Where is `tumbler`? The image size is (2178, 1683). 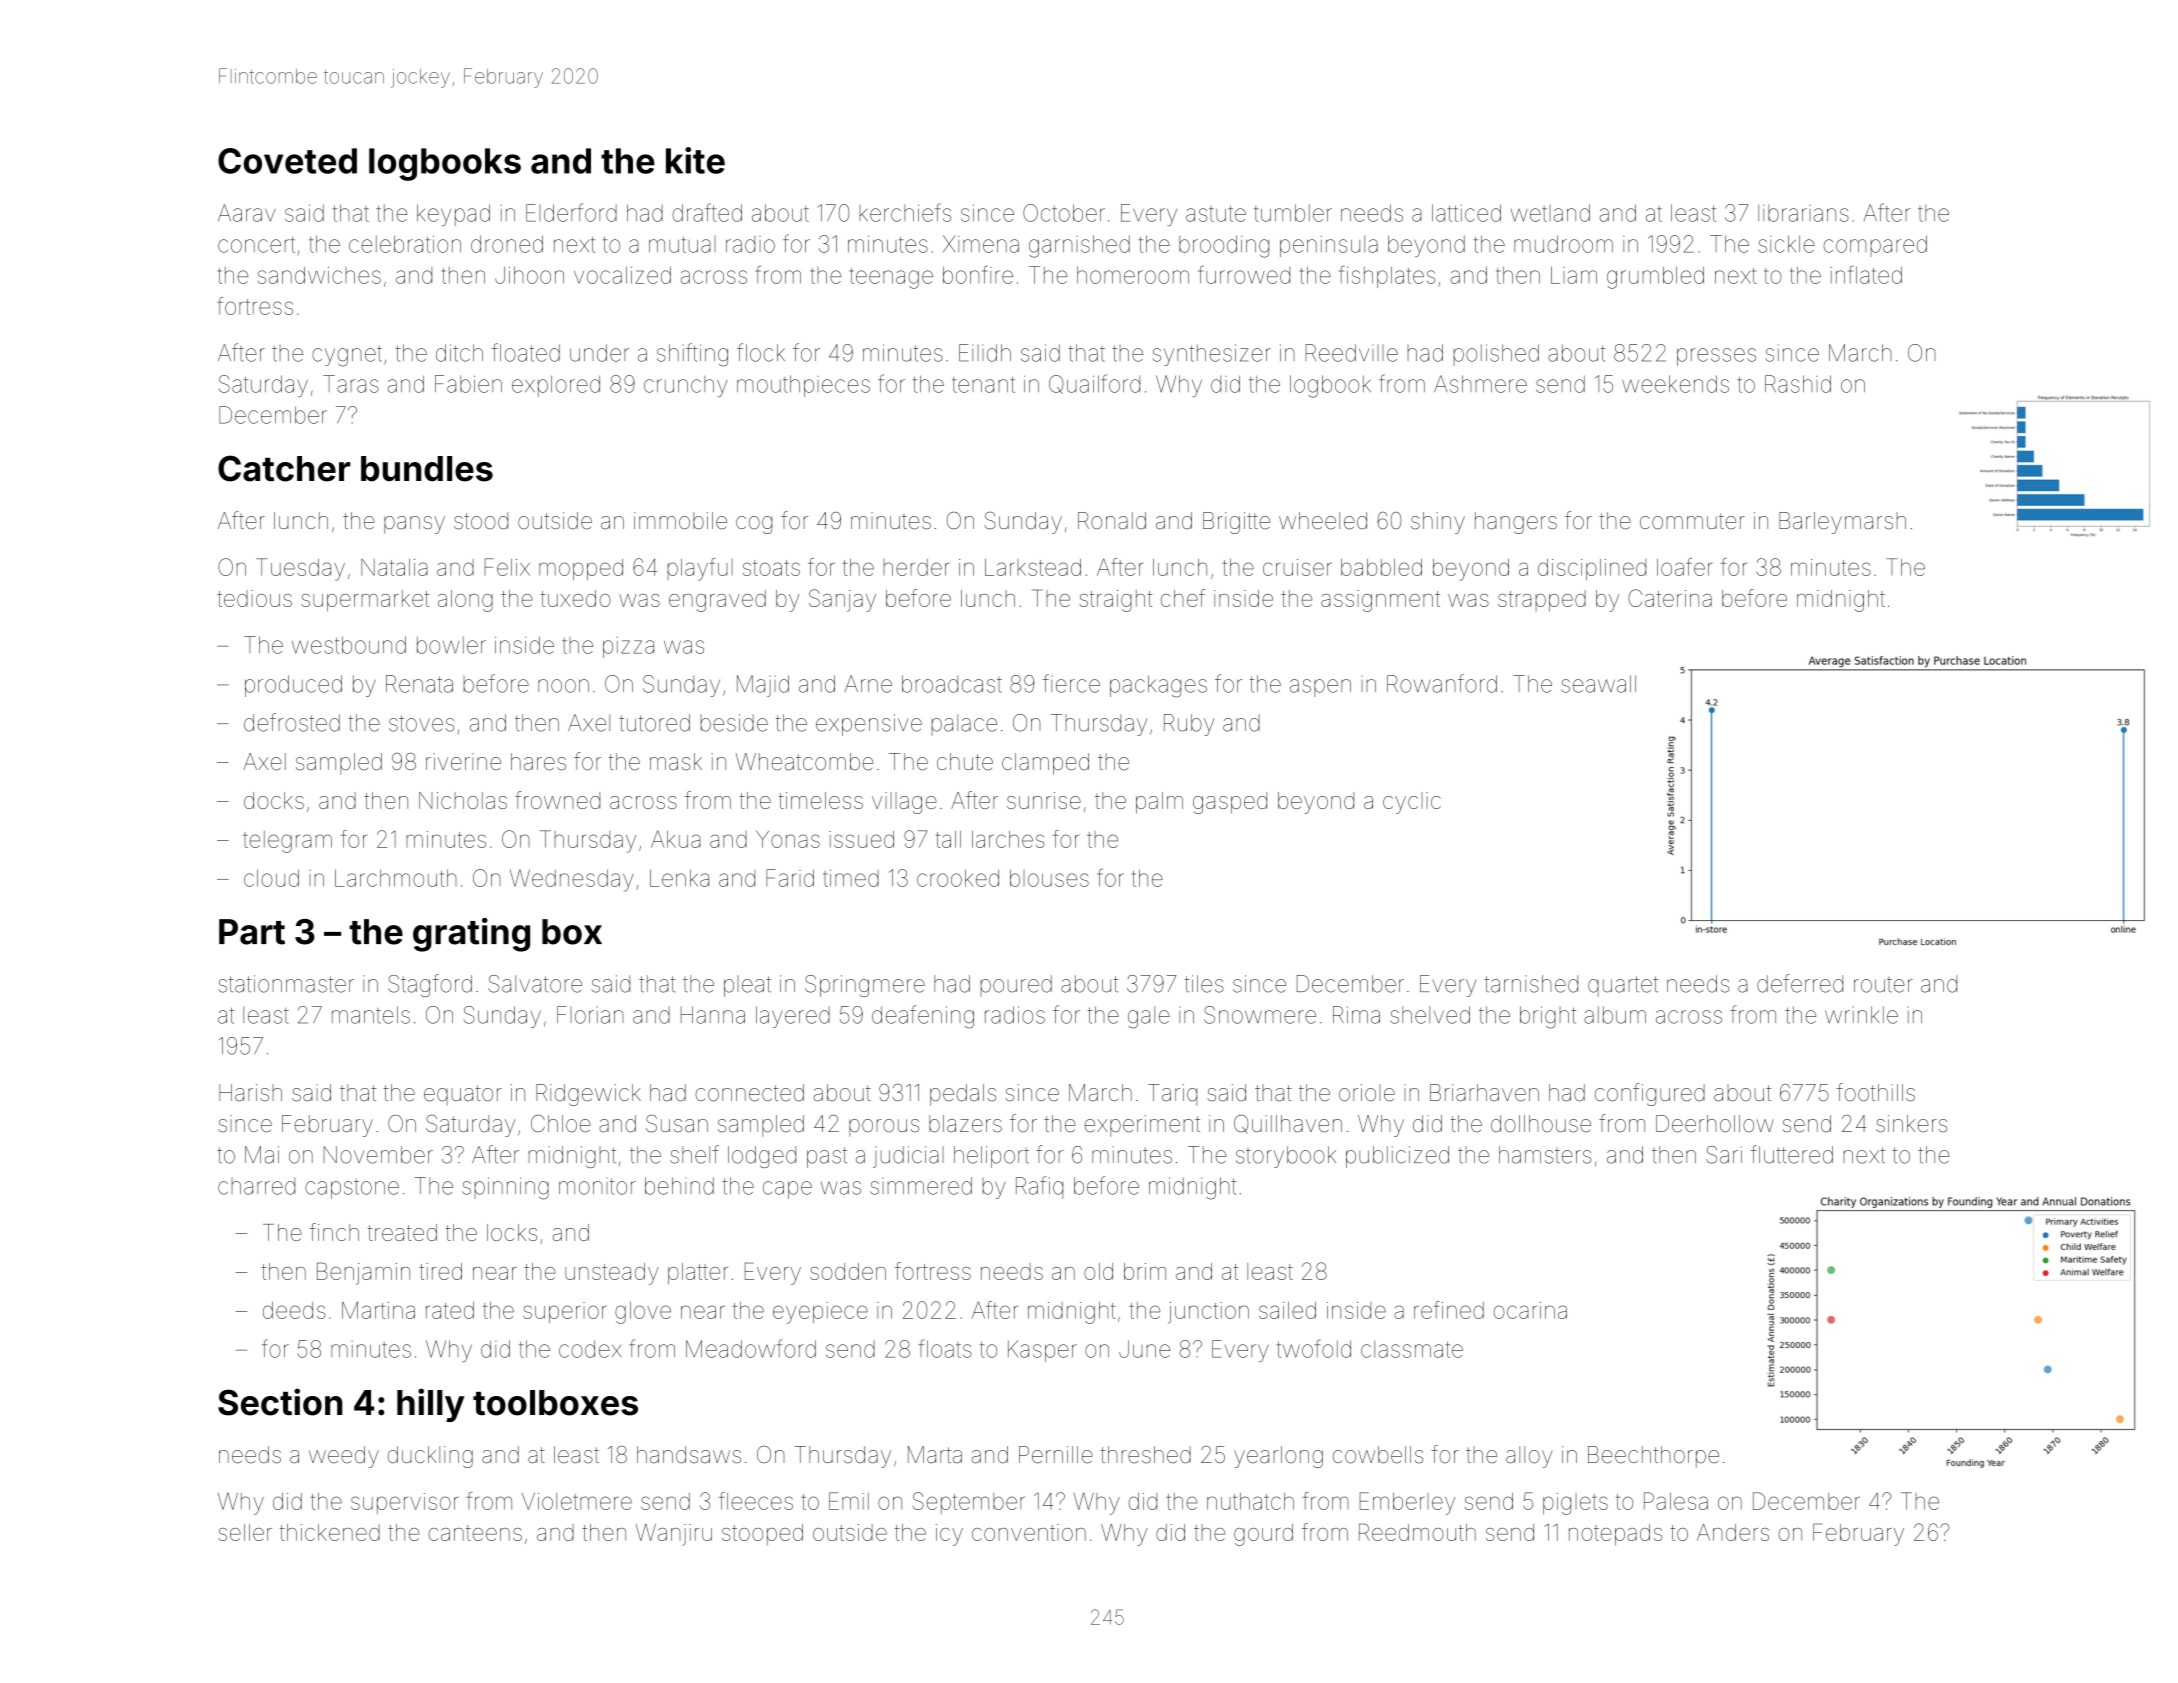 tumbler is located at coordinates (1293, 213).
